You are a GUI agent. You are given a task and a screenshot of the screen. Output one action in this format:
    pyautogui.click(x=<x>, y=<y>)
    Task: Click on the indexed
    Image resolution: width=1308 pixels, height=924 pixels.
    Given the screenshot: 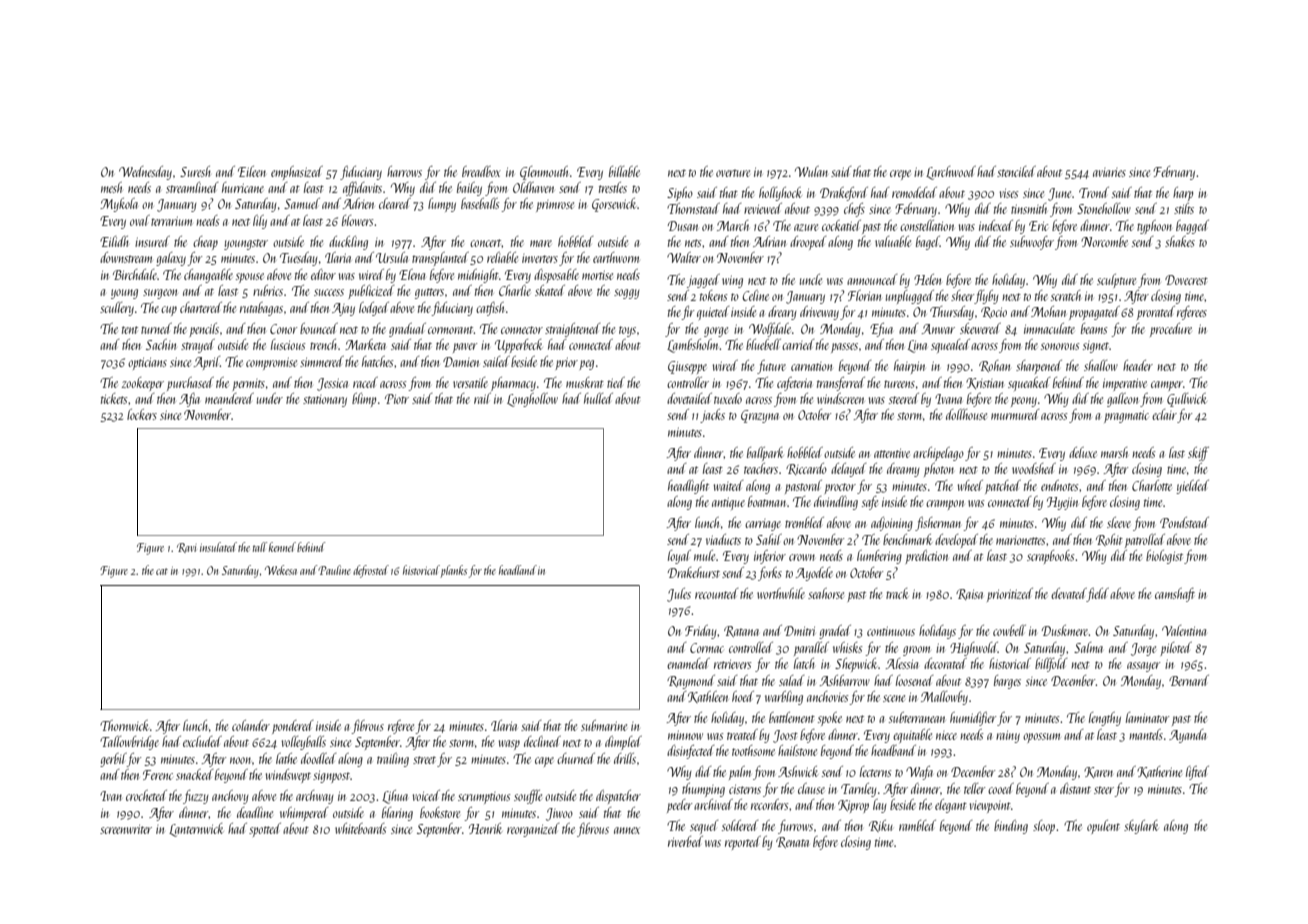 What is the action you would take?
    pyautogui.click(x=996, y=225)
